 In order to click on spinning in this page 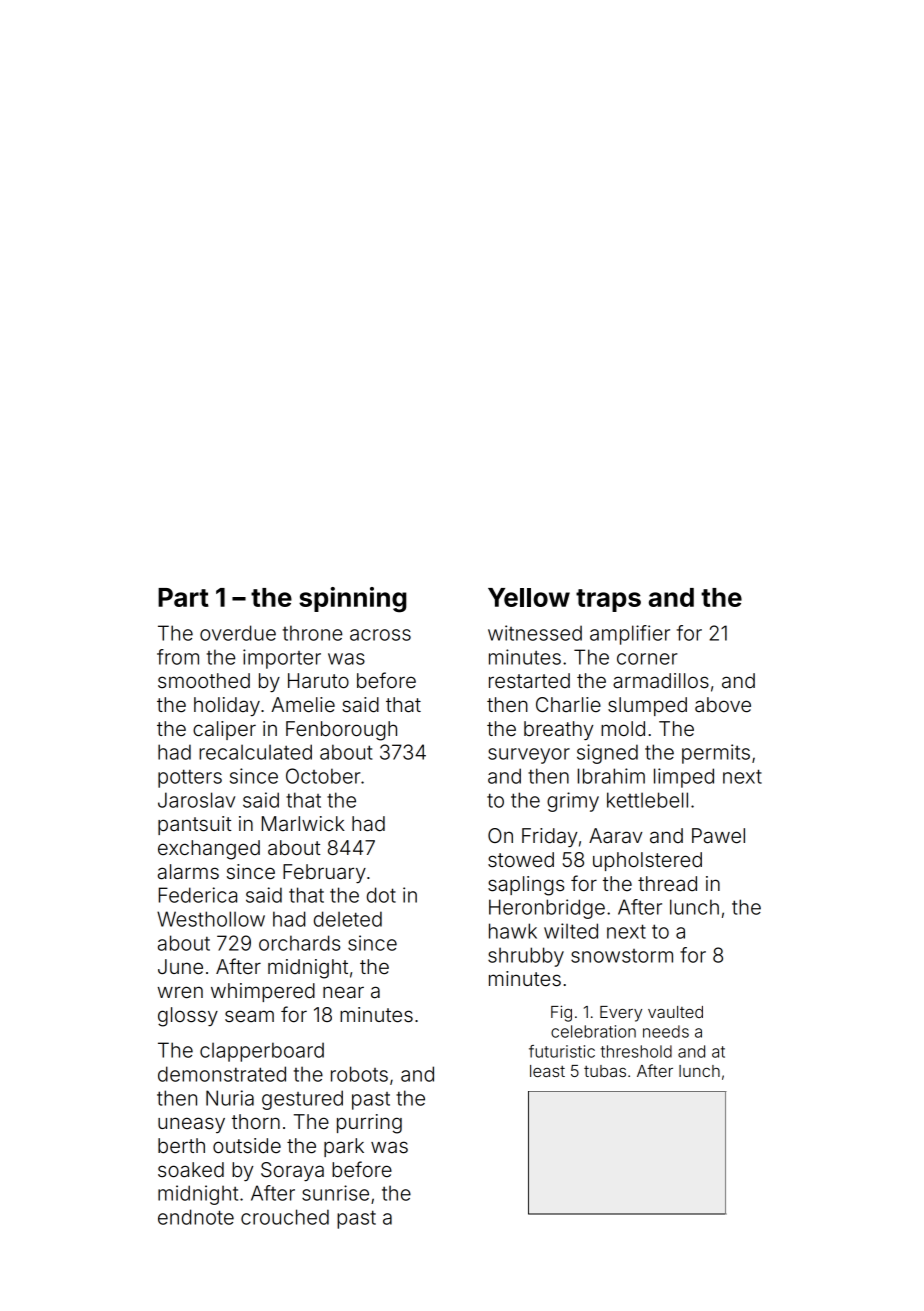, I will do `click(353, 600)`.
